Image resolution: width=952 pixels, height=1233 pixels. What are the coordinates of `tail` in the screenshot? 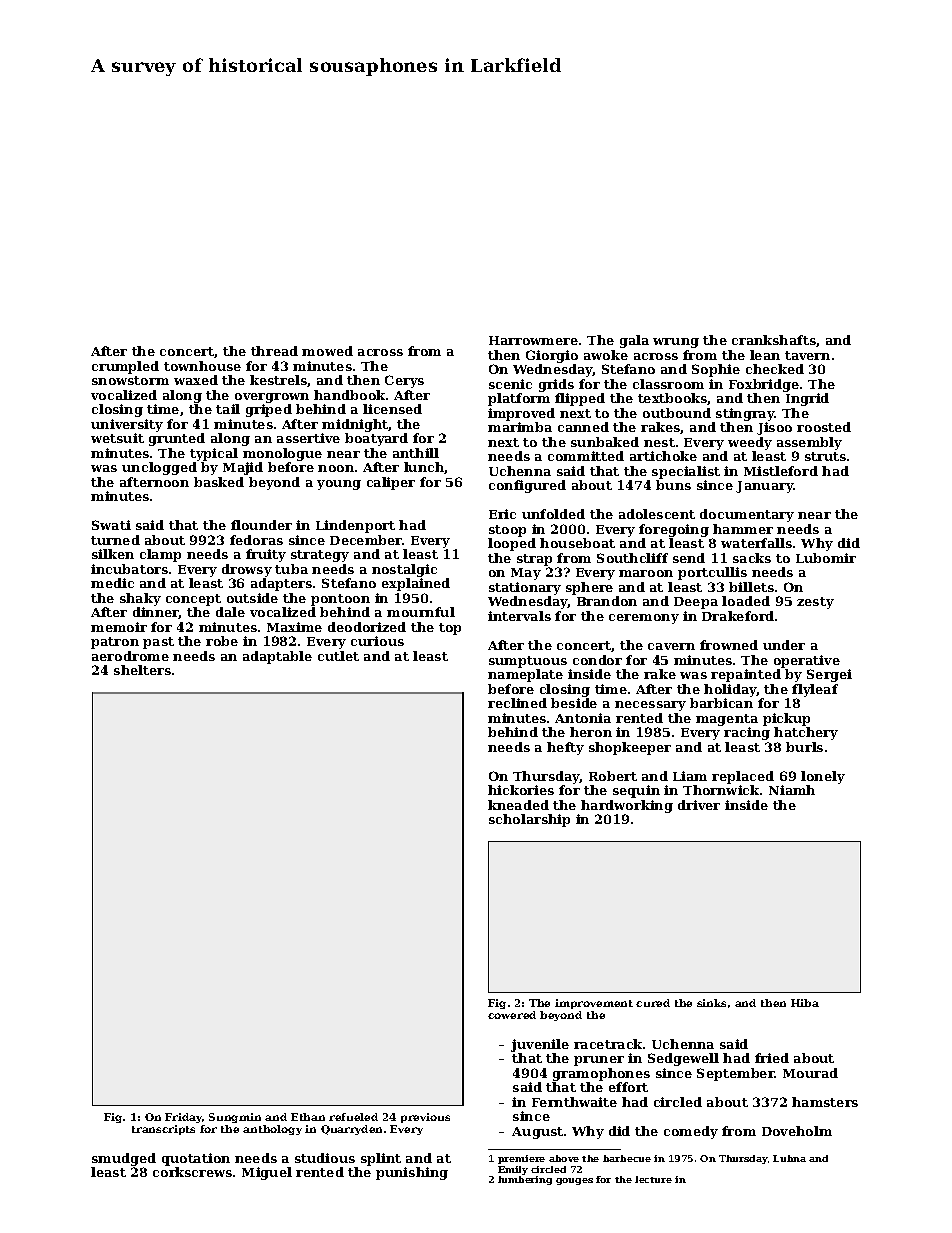 It's located at (228, 409).
